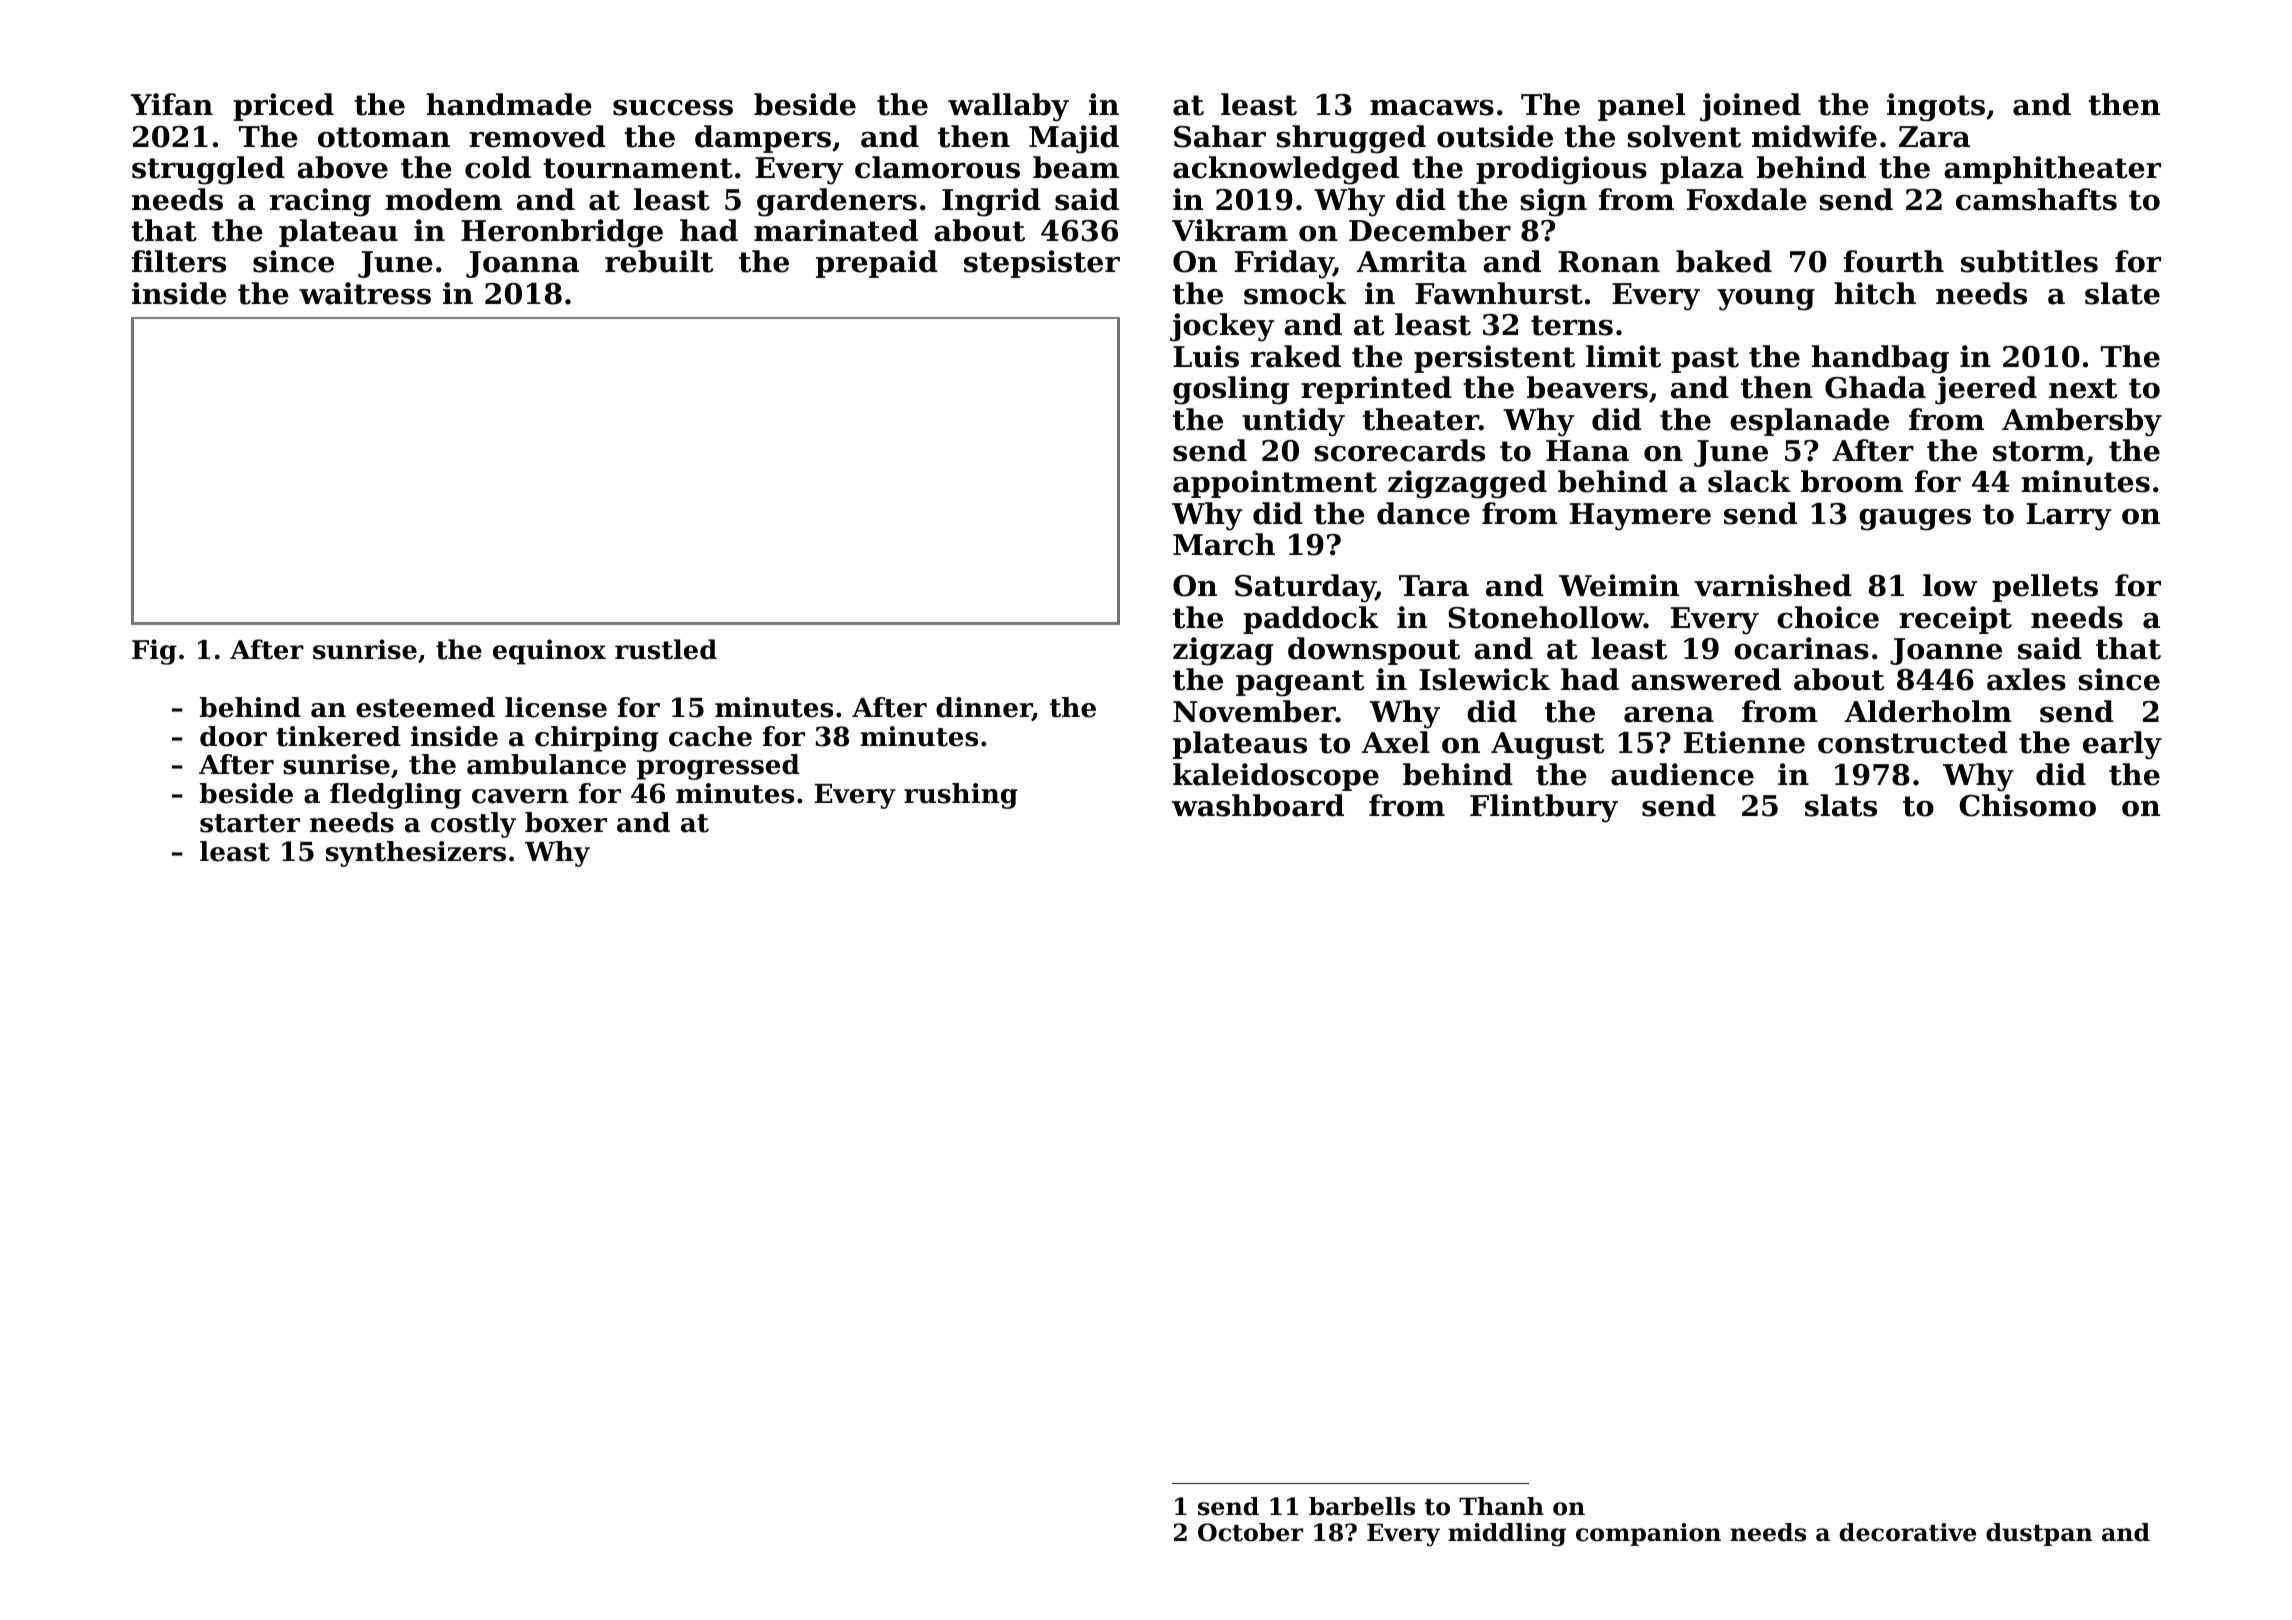 The height and width of the screenshot is (1620, 2292). What do you see at coordinates (1773, 585) in the screenshot?
I see `varnished` at bounding box center [1773, 585].
